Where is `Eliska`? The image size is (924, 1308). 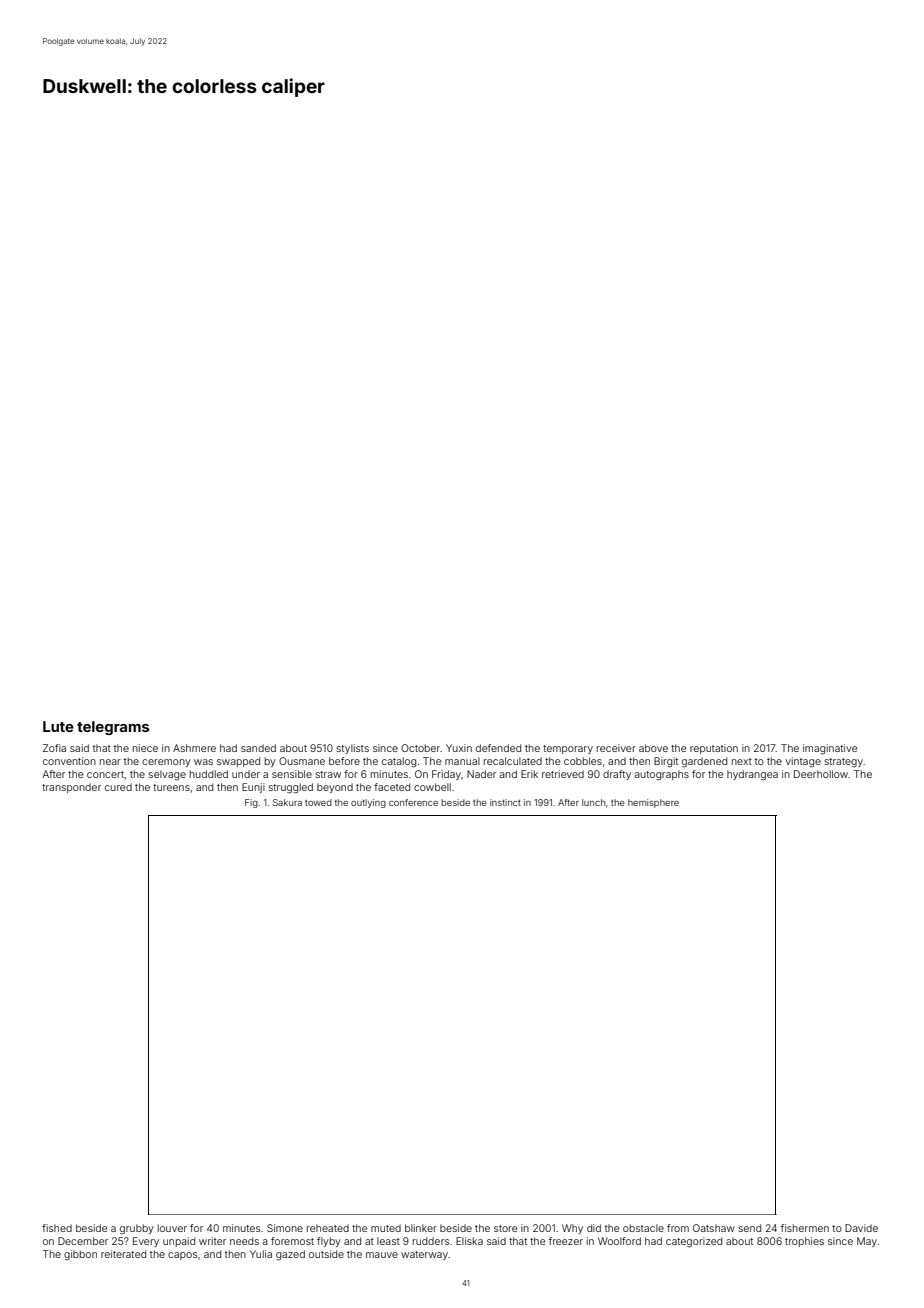 Eliska is located at coordinates (469, 1241).
